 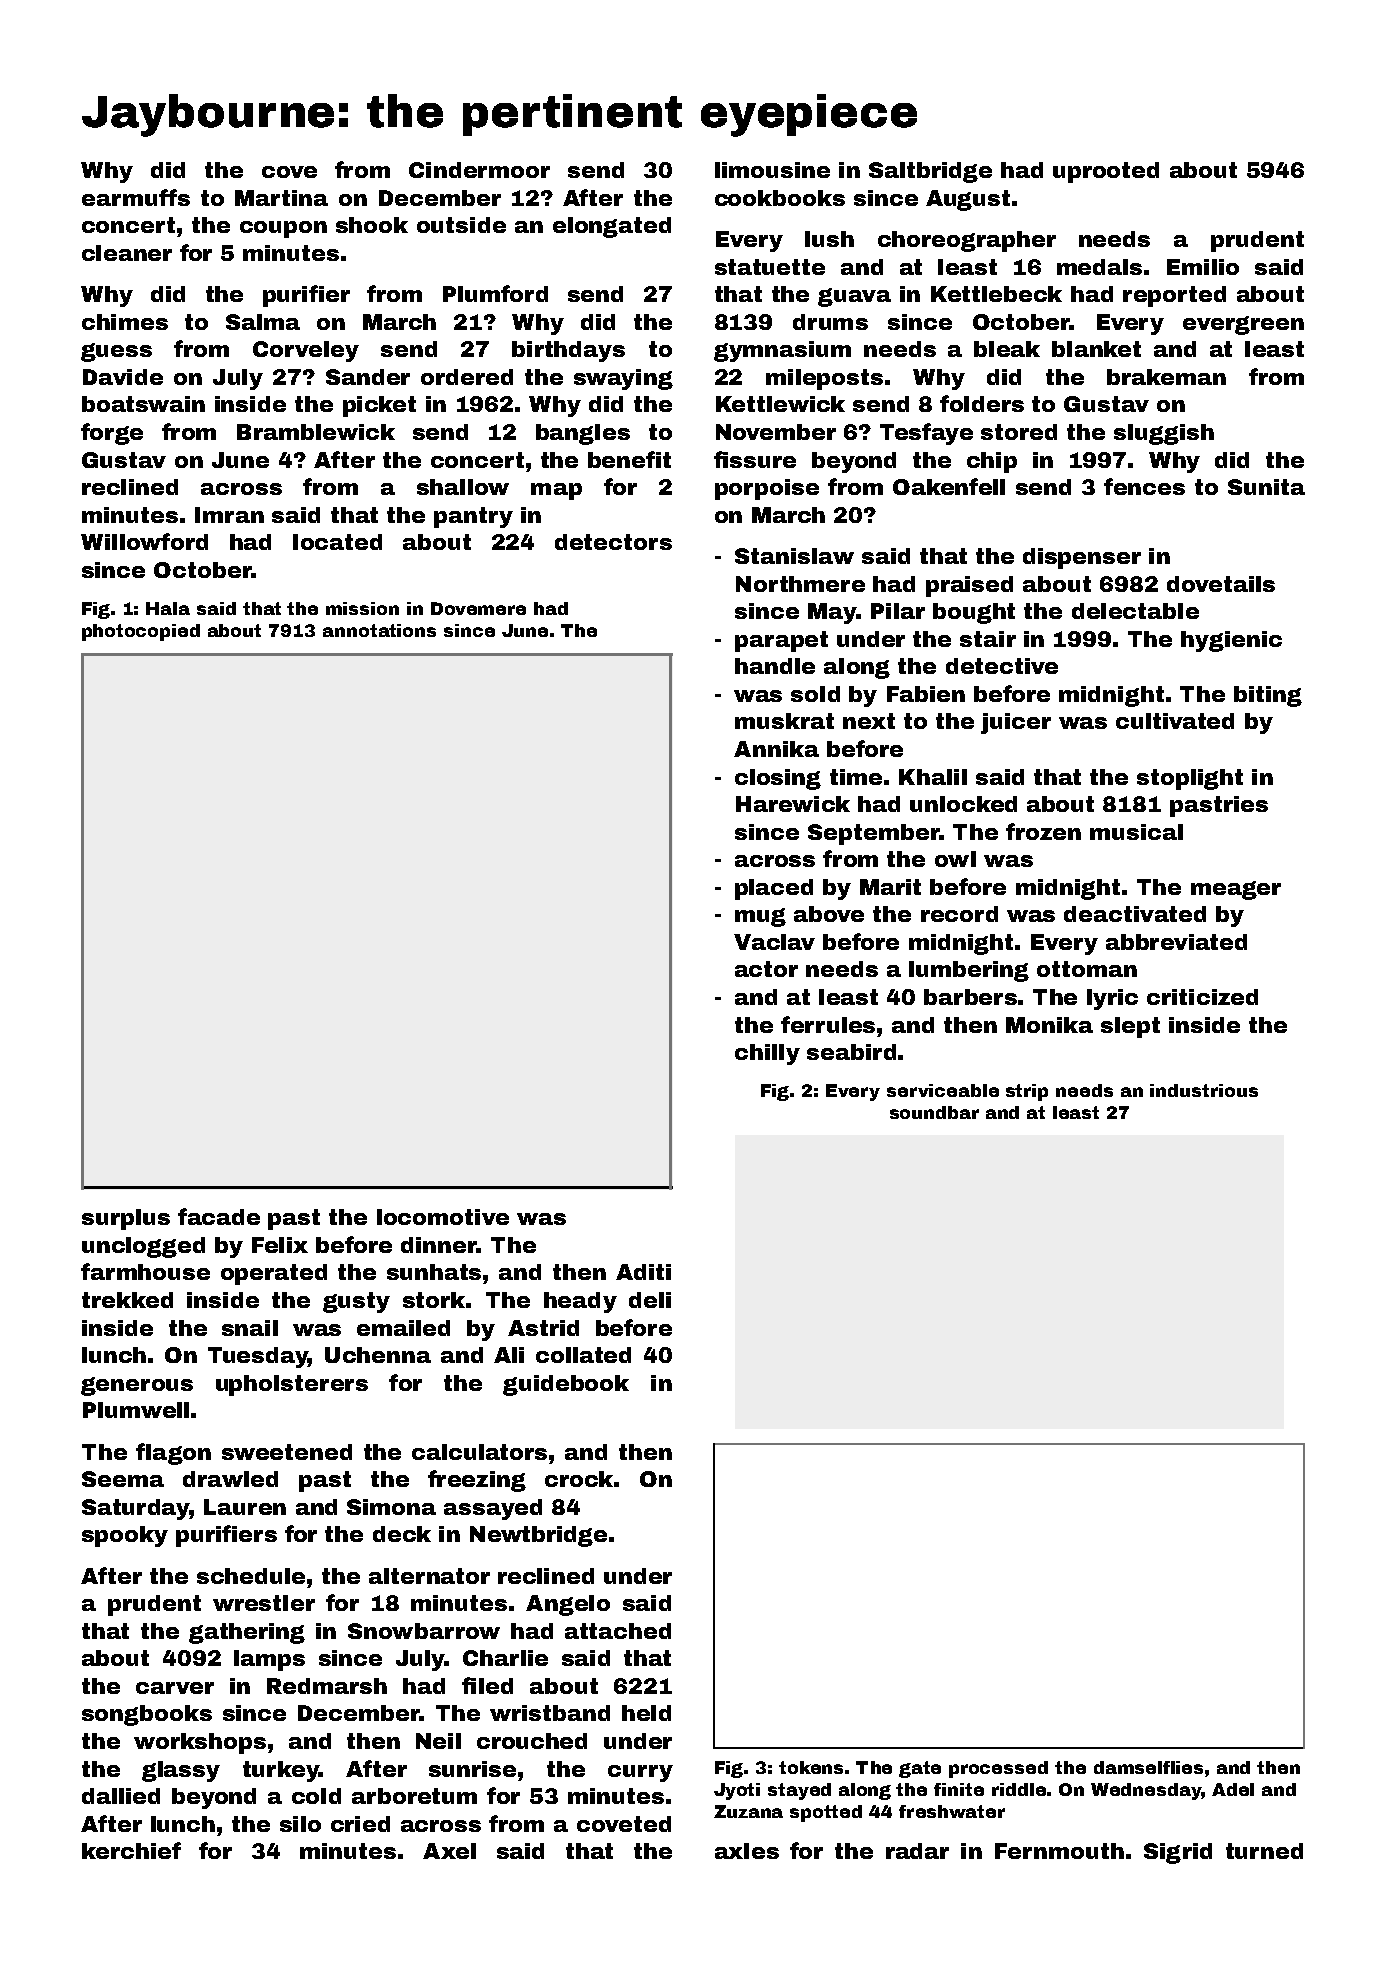 What do you see at coordinates (650, 1300) in the screenshot?
I see `deli` at bounding box center [650, 1300].
